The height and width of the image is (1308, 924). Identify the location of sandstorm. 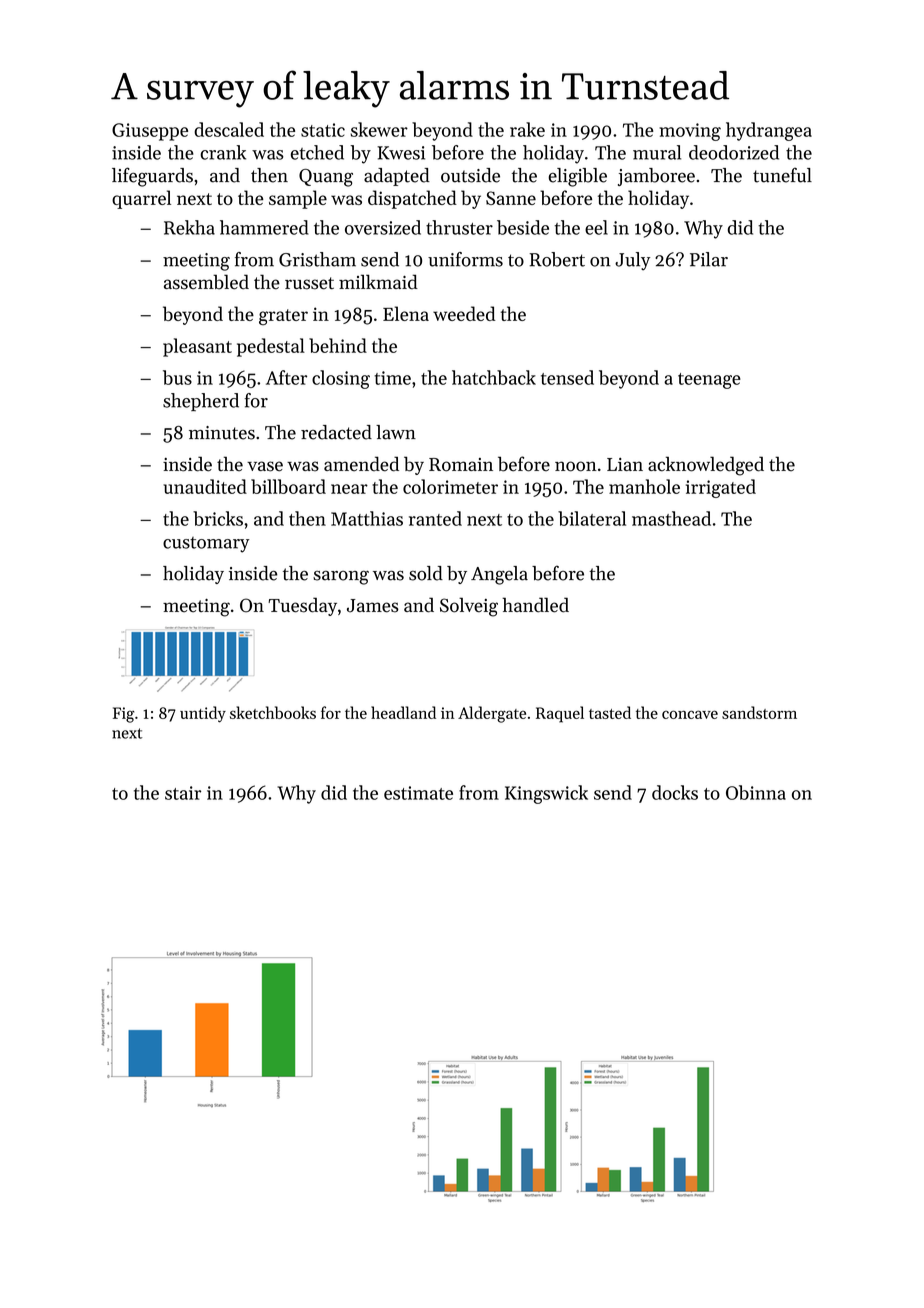
(759, 712).
